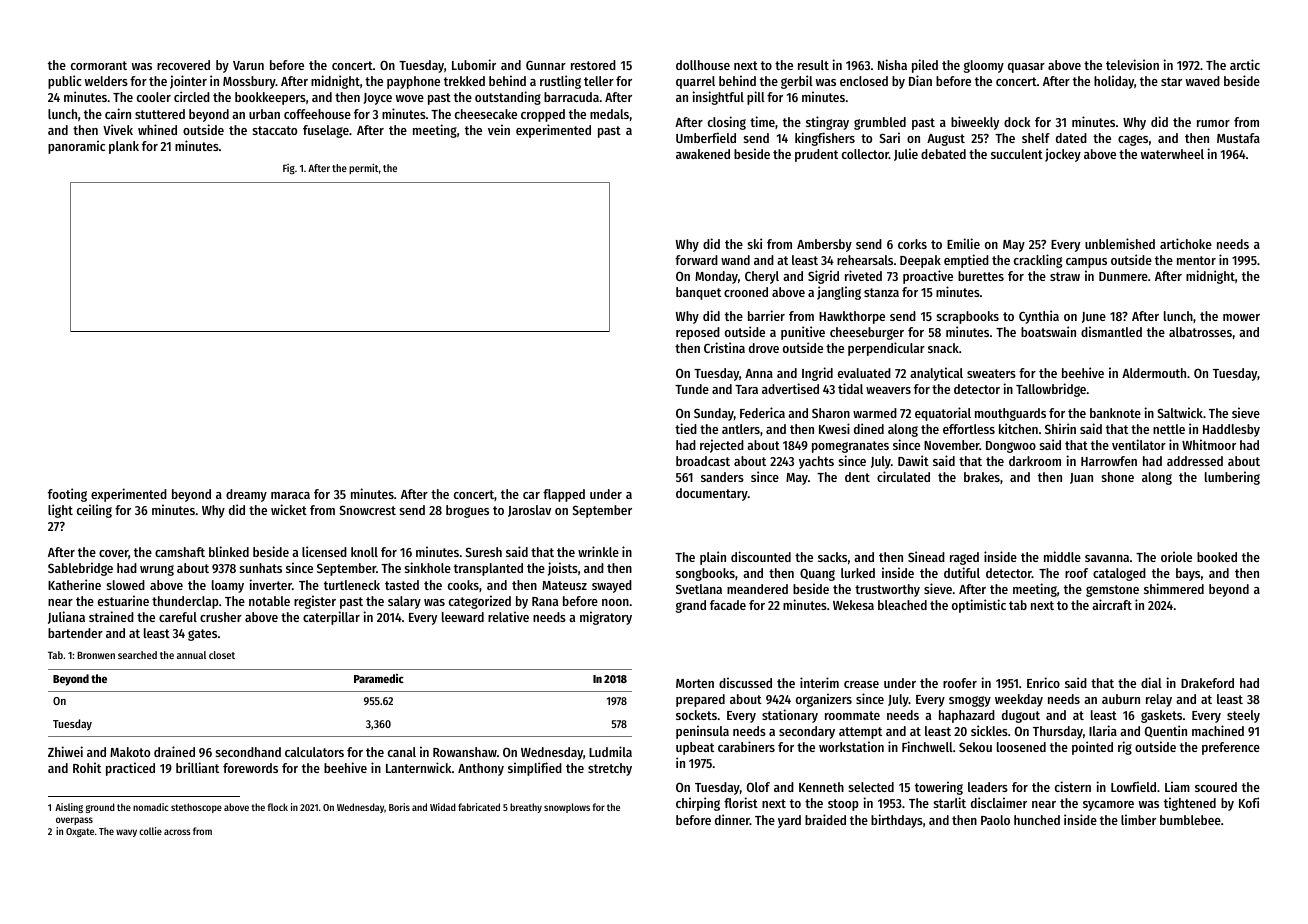  What do you see at coordinates (177, 832) in the image?
I see `across` at bounding box center [177, 832].
